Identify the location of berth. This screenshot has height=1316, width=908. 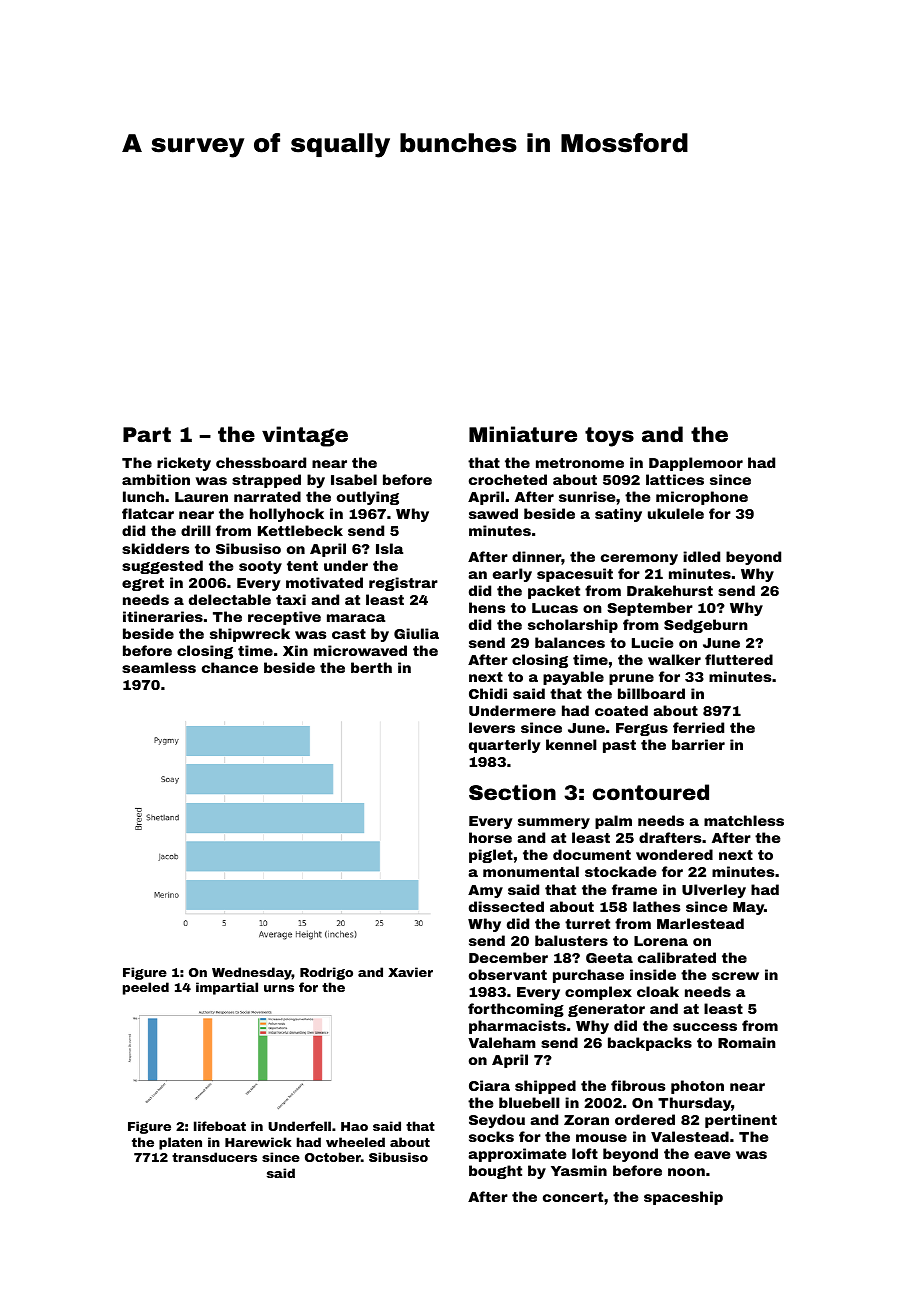
(371, 667).
